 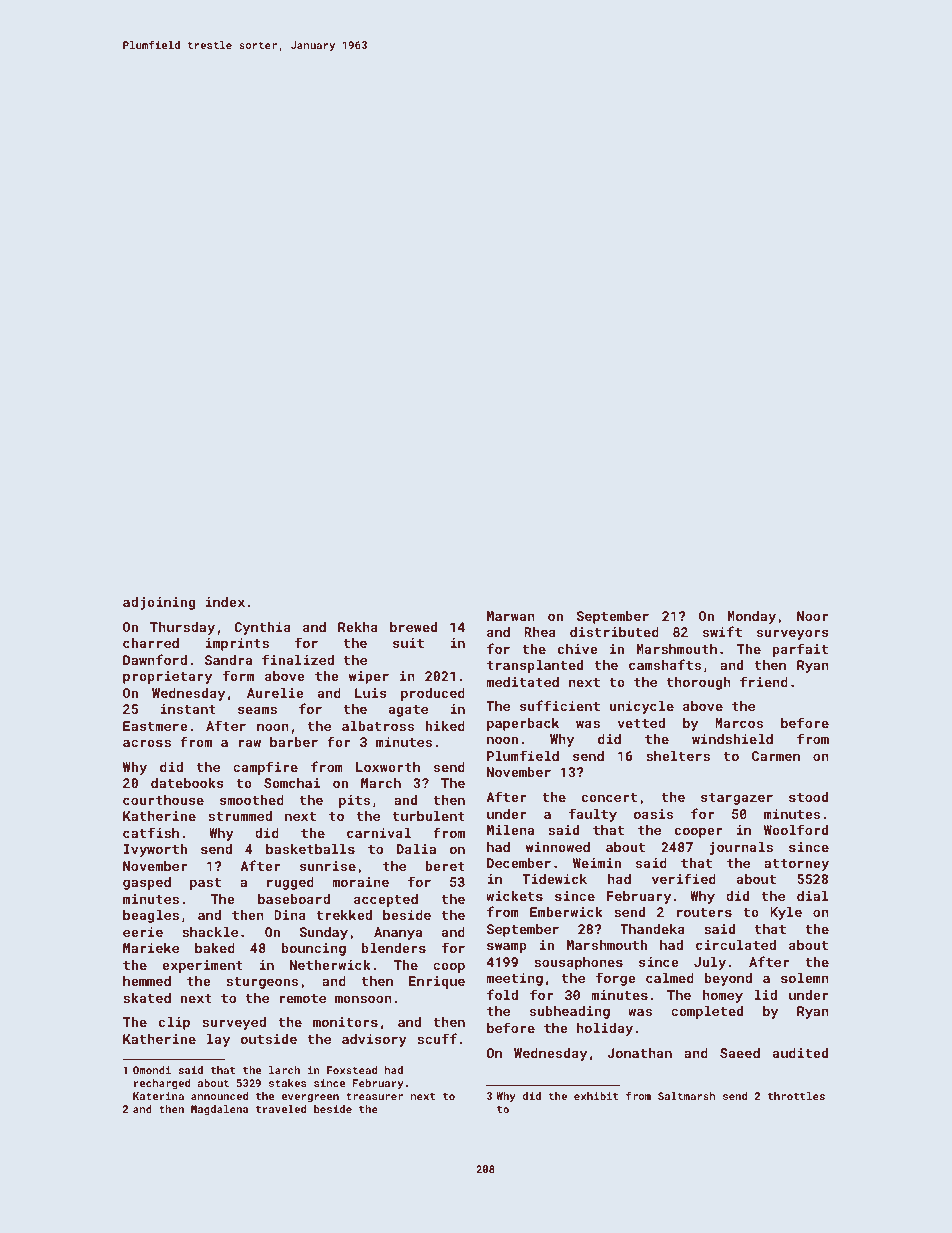 What do you see at coordinates (535, 666) in the image?
I see `transplanted` at bounding box center [535, 666].
